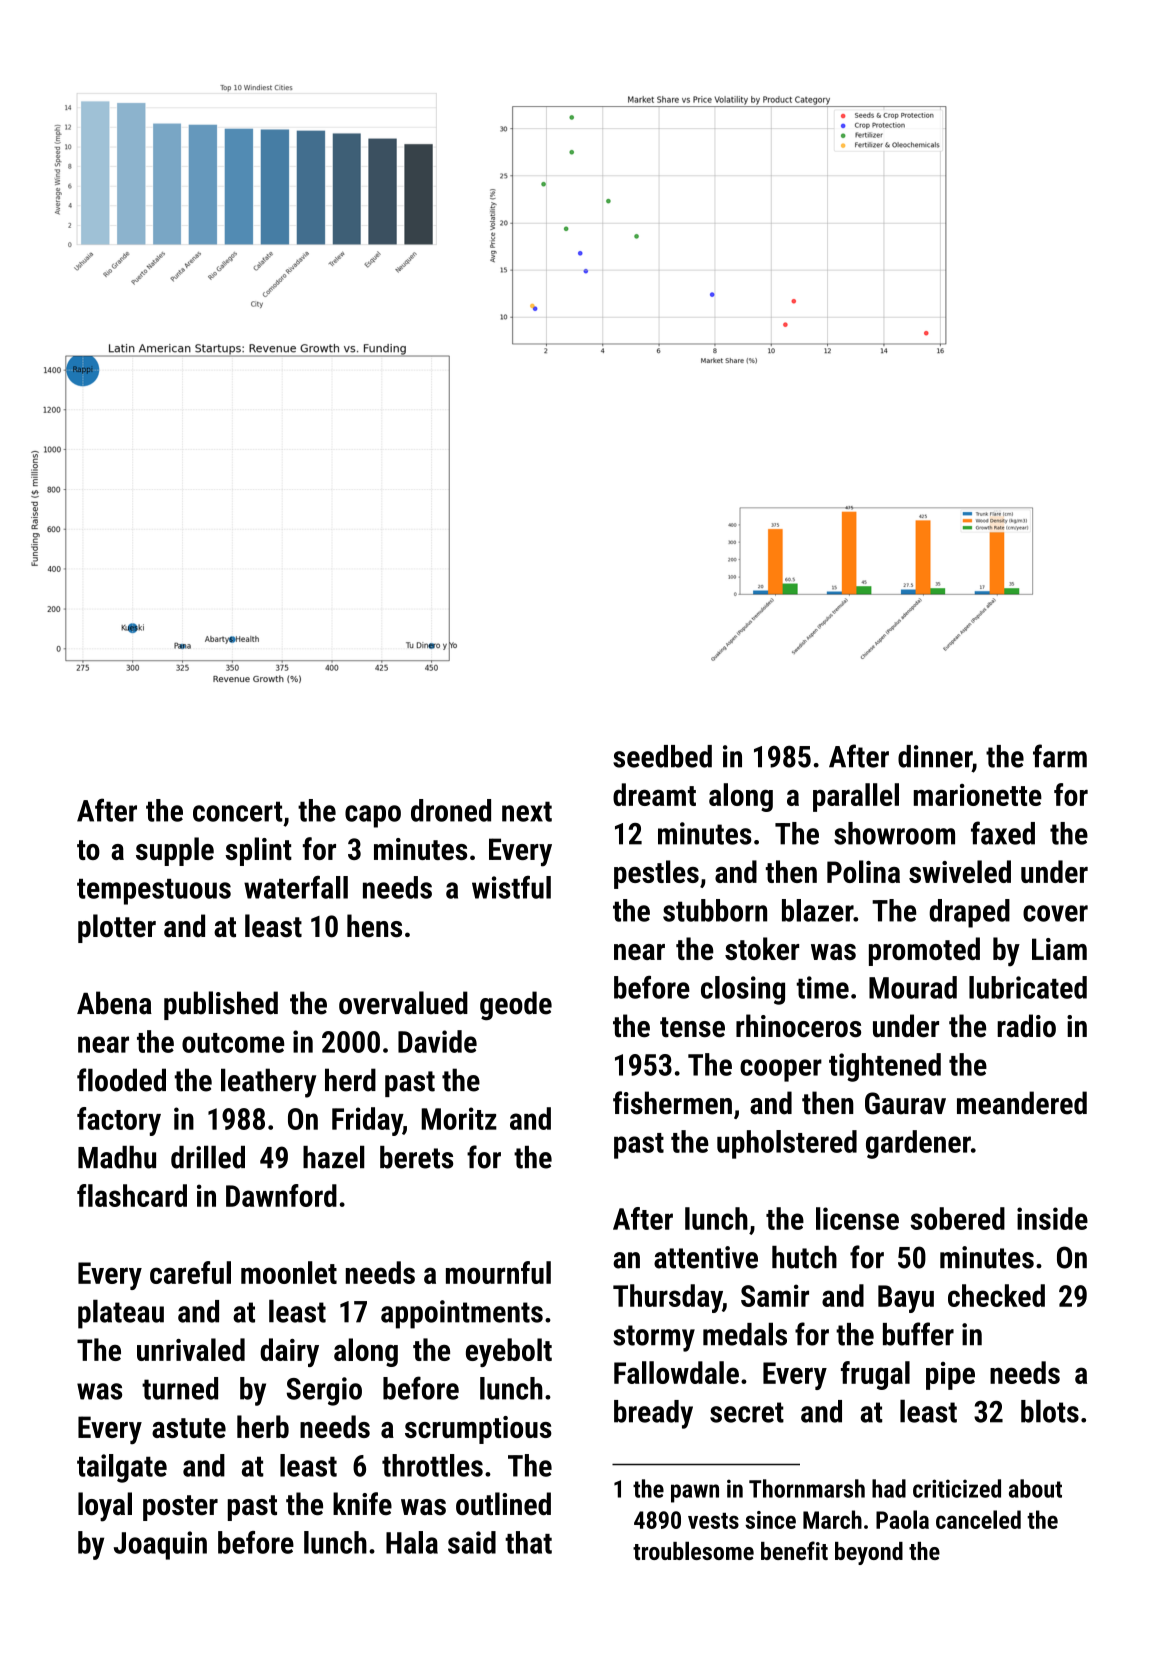  I want to click on dairy, so click(289, 1352).
